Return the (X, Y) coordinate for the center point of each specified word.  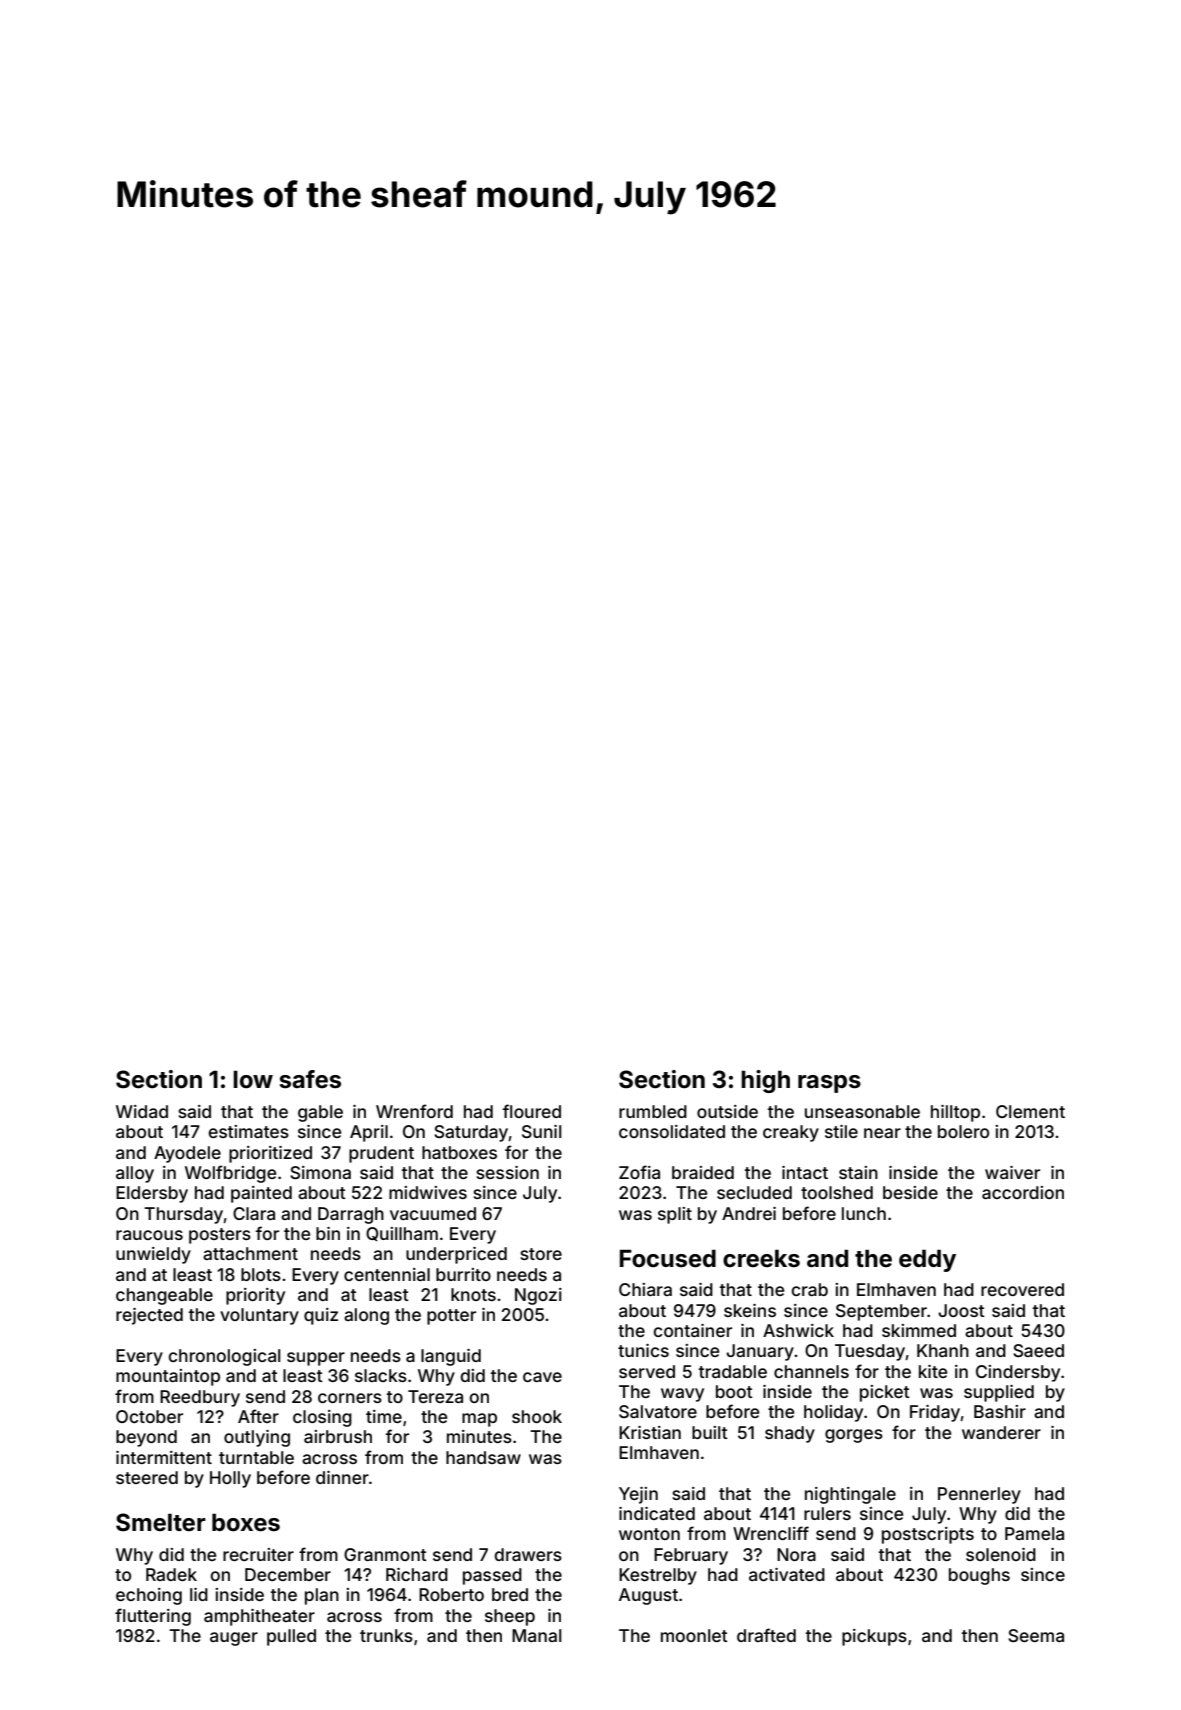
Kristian (650, 1432)
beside (910, 1192)
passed (492, 1576)
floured (531, 1111)
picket (885, 1393)
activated (787, 1574)
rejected (149, 1316)
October (149, 1416)
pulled (291, 1637)
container (692, 1330)
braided (703, 1172)
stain (858, 1172)
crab (809, 1289)
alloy (135, 1174)
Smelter (161, 1522)
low (253, 1079)
